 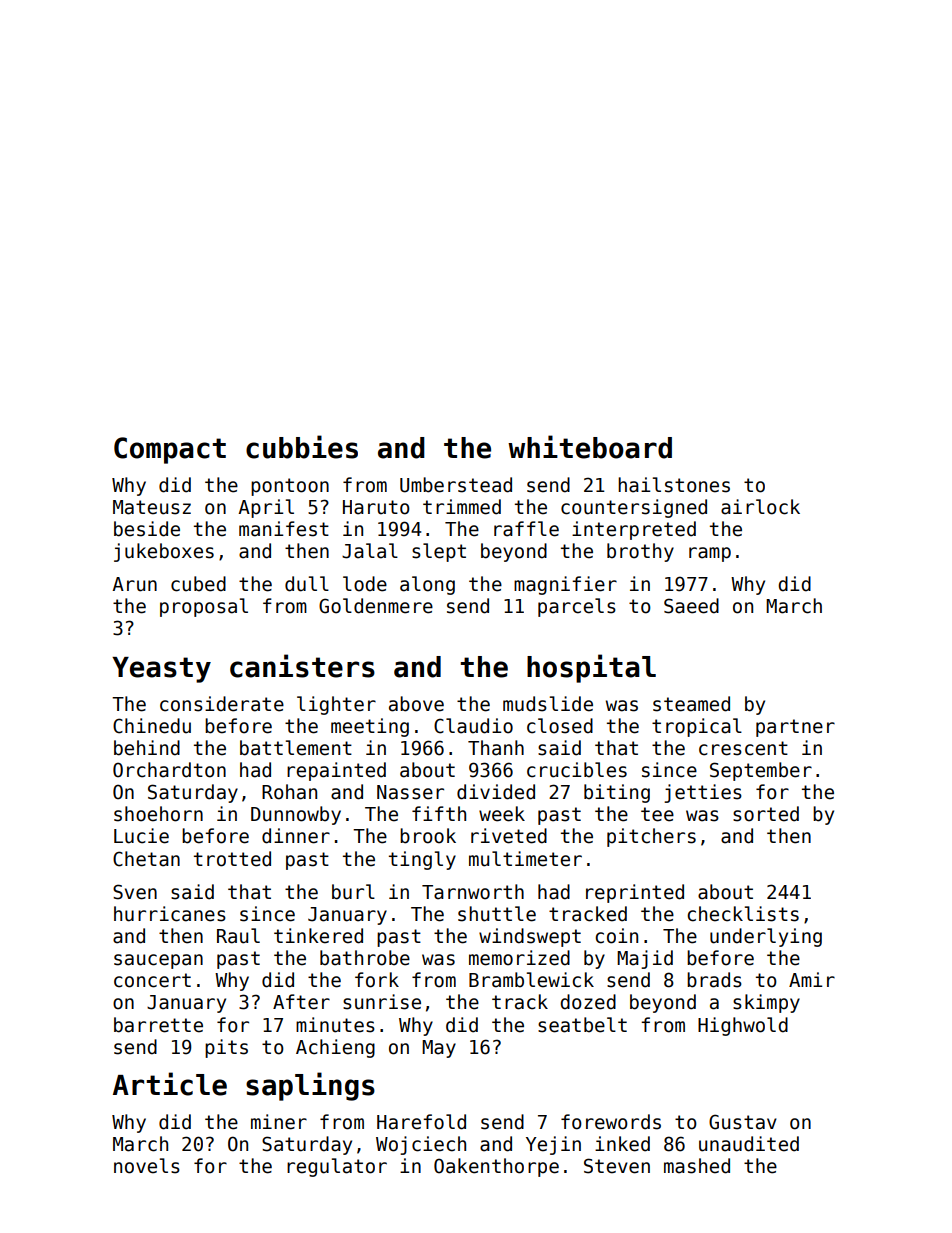 I want to click on considerate, so click(x=222, y=704).
